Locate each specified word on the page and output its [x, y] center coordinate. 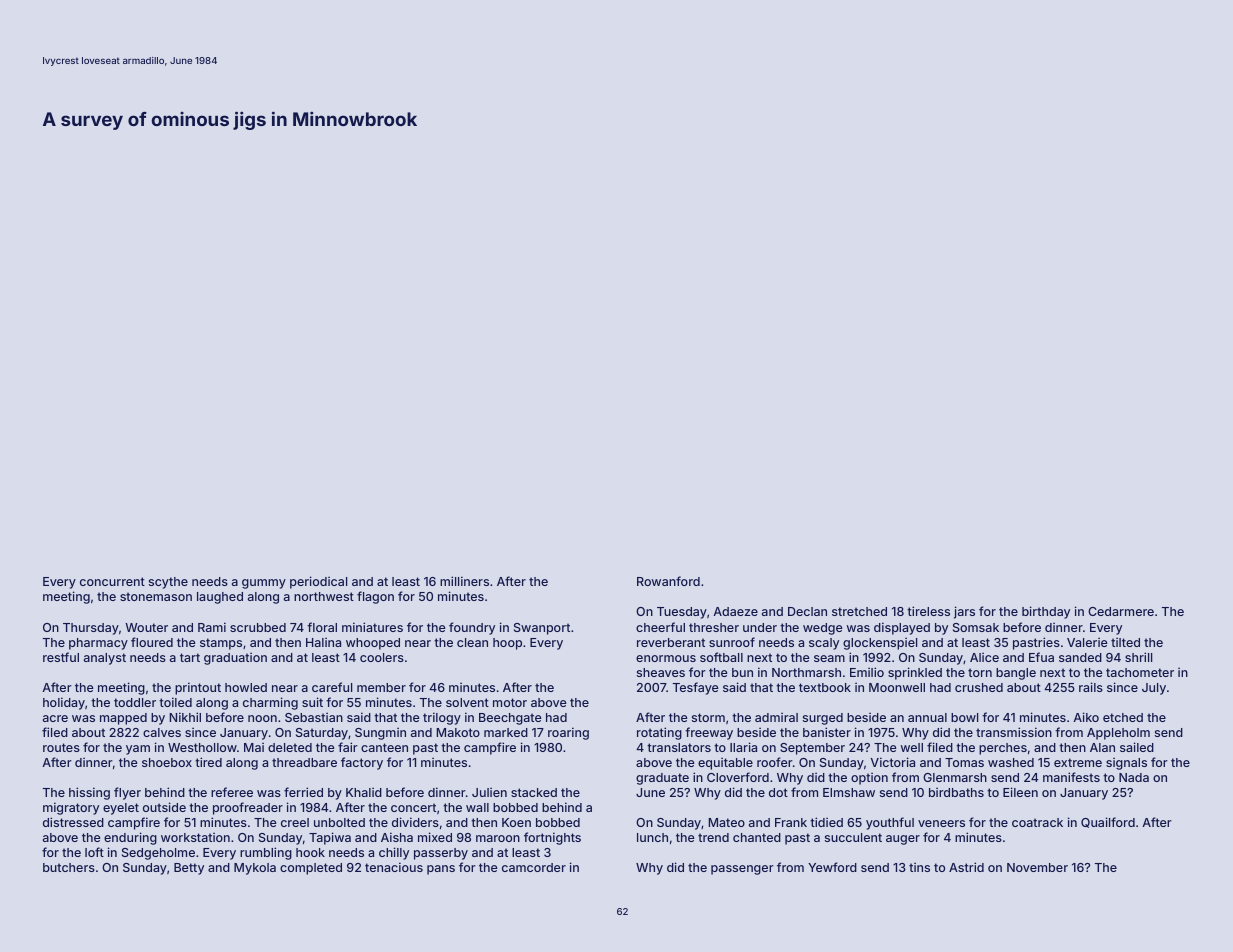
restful [61, 657]
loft [94, 852]
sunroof [732, 642]
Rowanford [668, 581]
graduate [662, 779]
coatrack [1037, 822]
